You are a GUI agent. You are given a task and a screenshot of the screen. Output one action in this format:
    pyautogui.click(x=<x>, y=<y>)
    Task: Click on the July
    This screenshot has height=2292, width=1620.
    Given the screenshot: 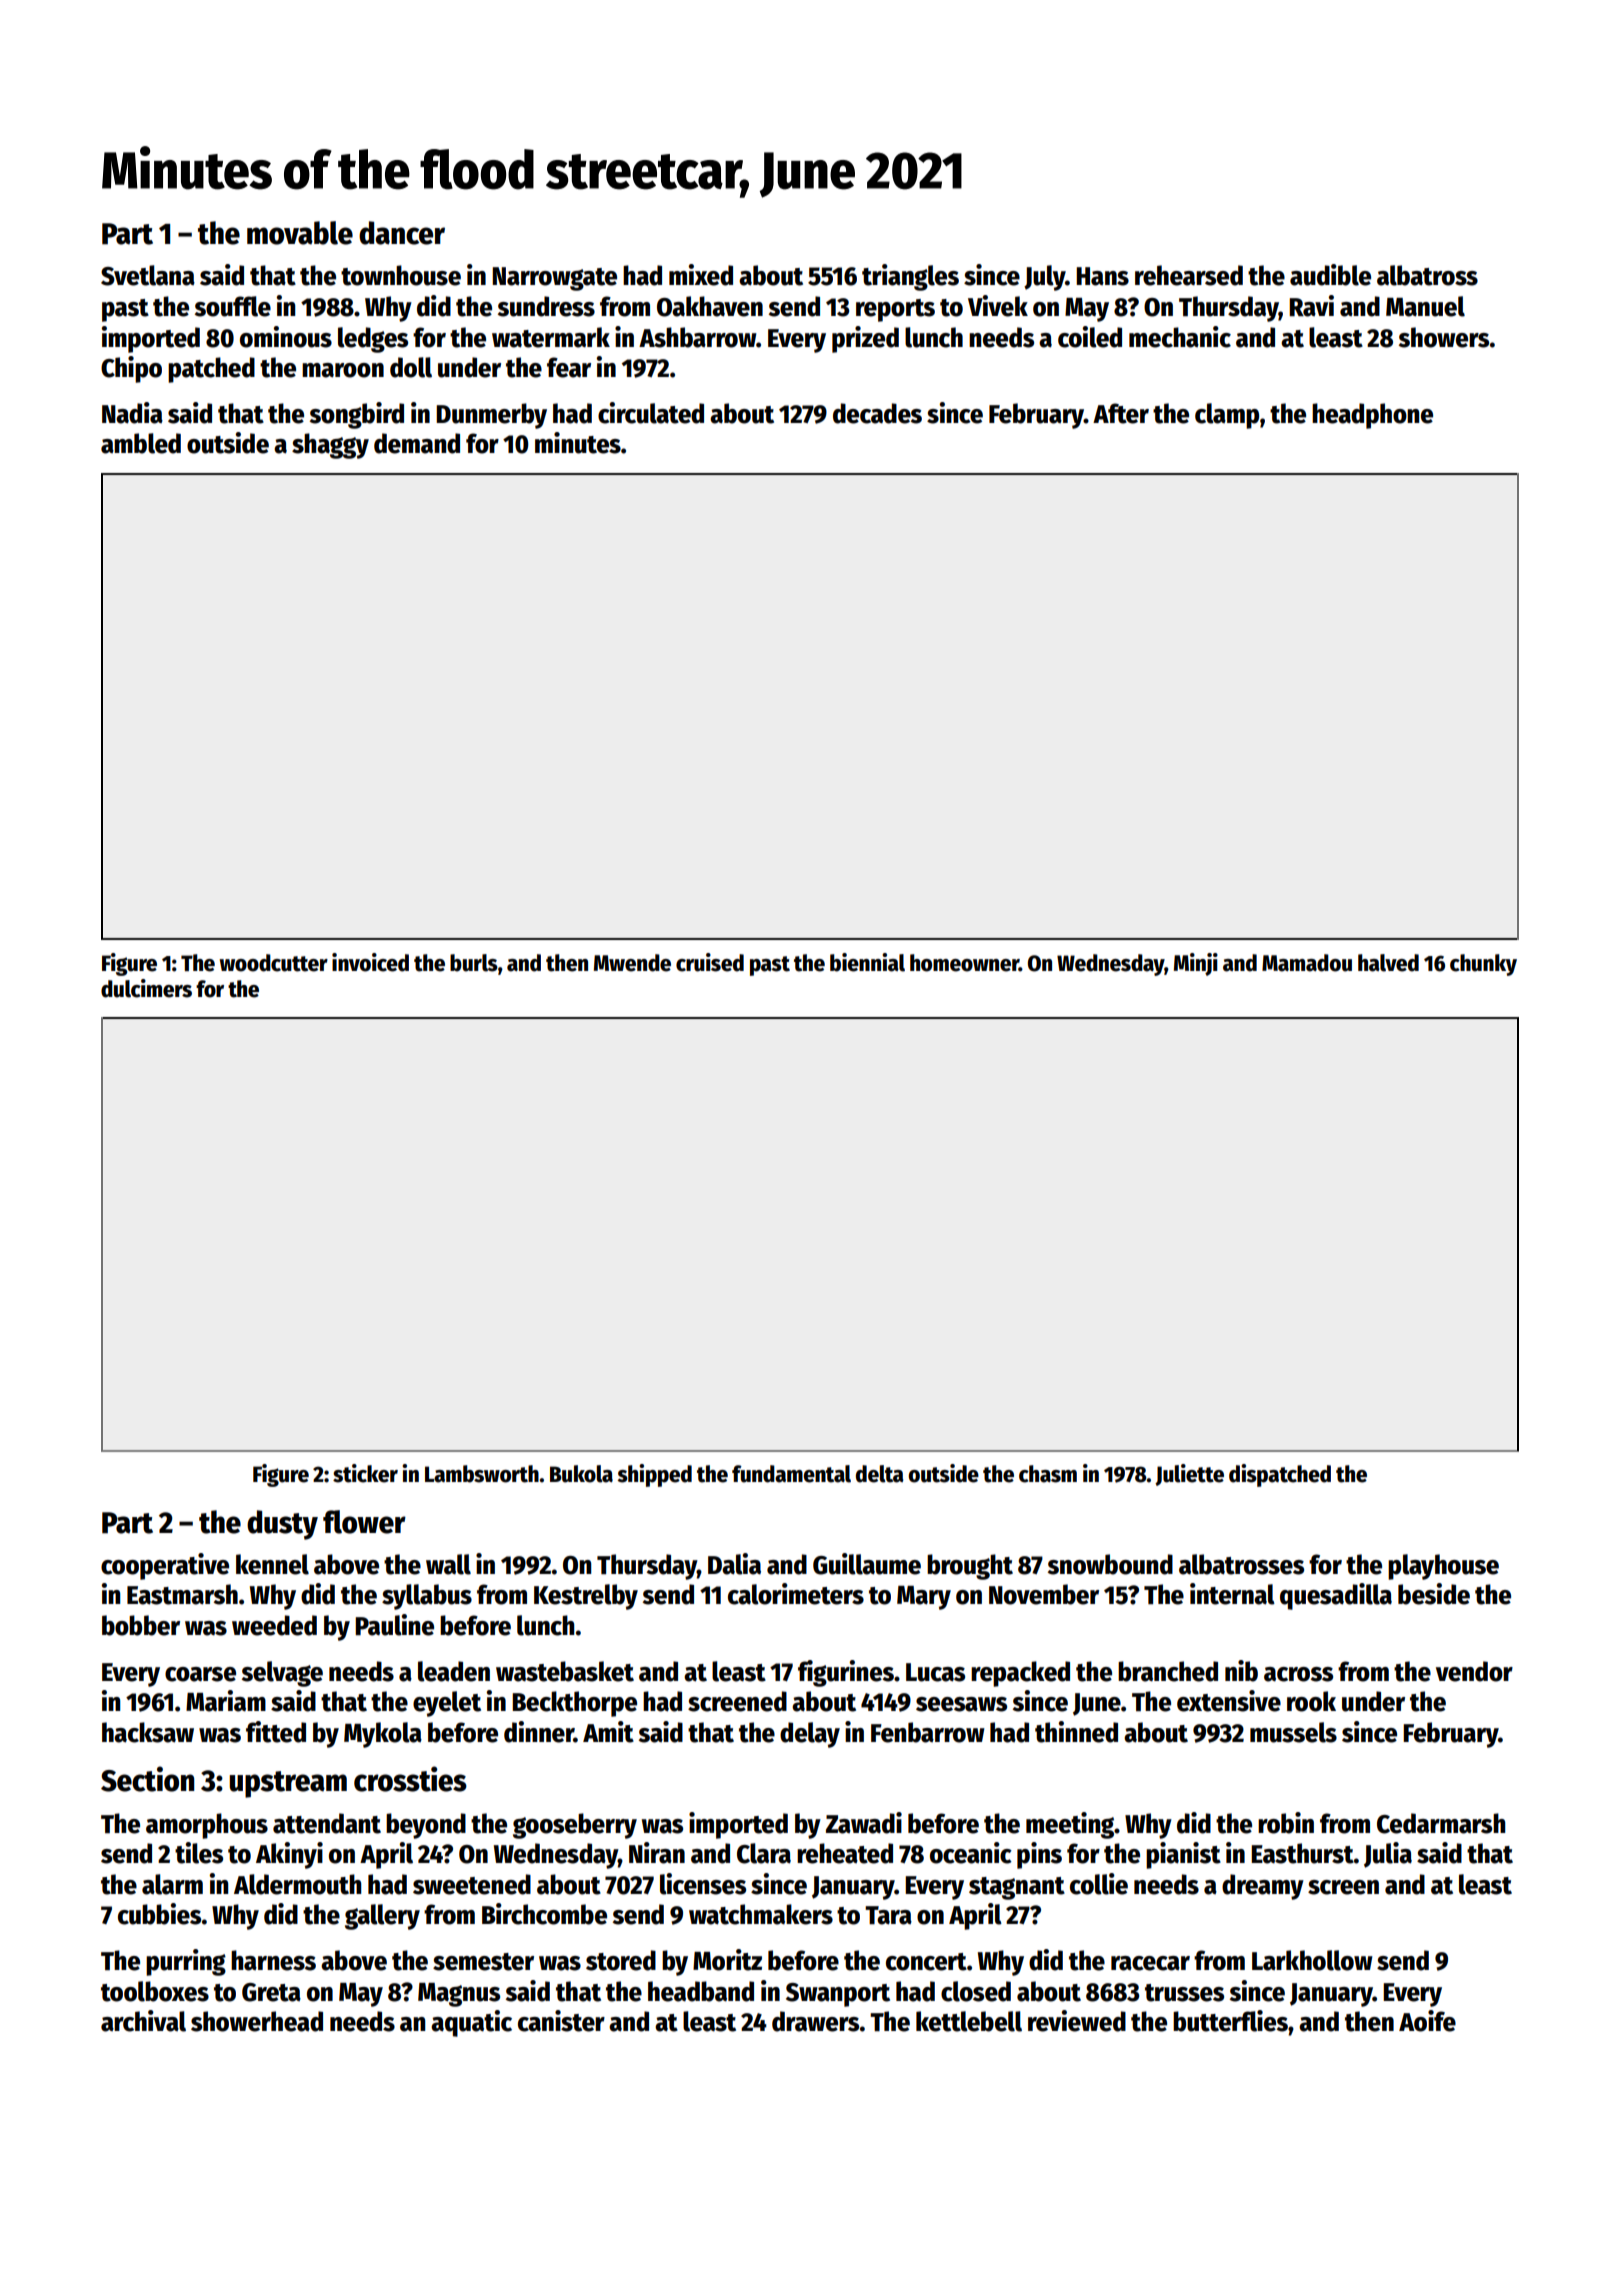 What is the action you would take?
    pyautogui.click(x=1045, y=278)
